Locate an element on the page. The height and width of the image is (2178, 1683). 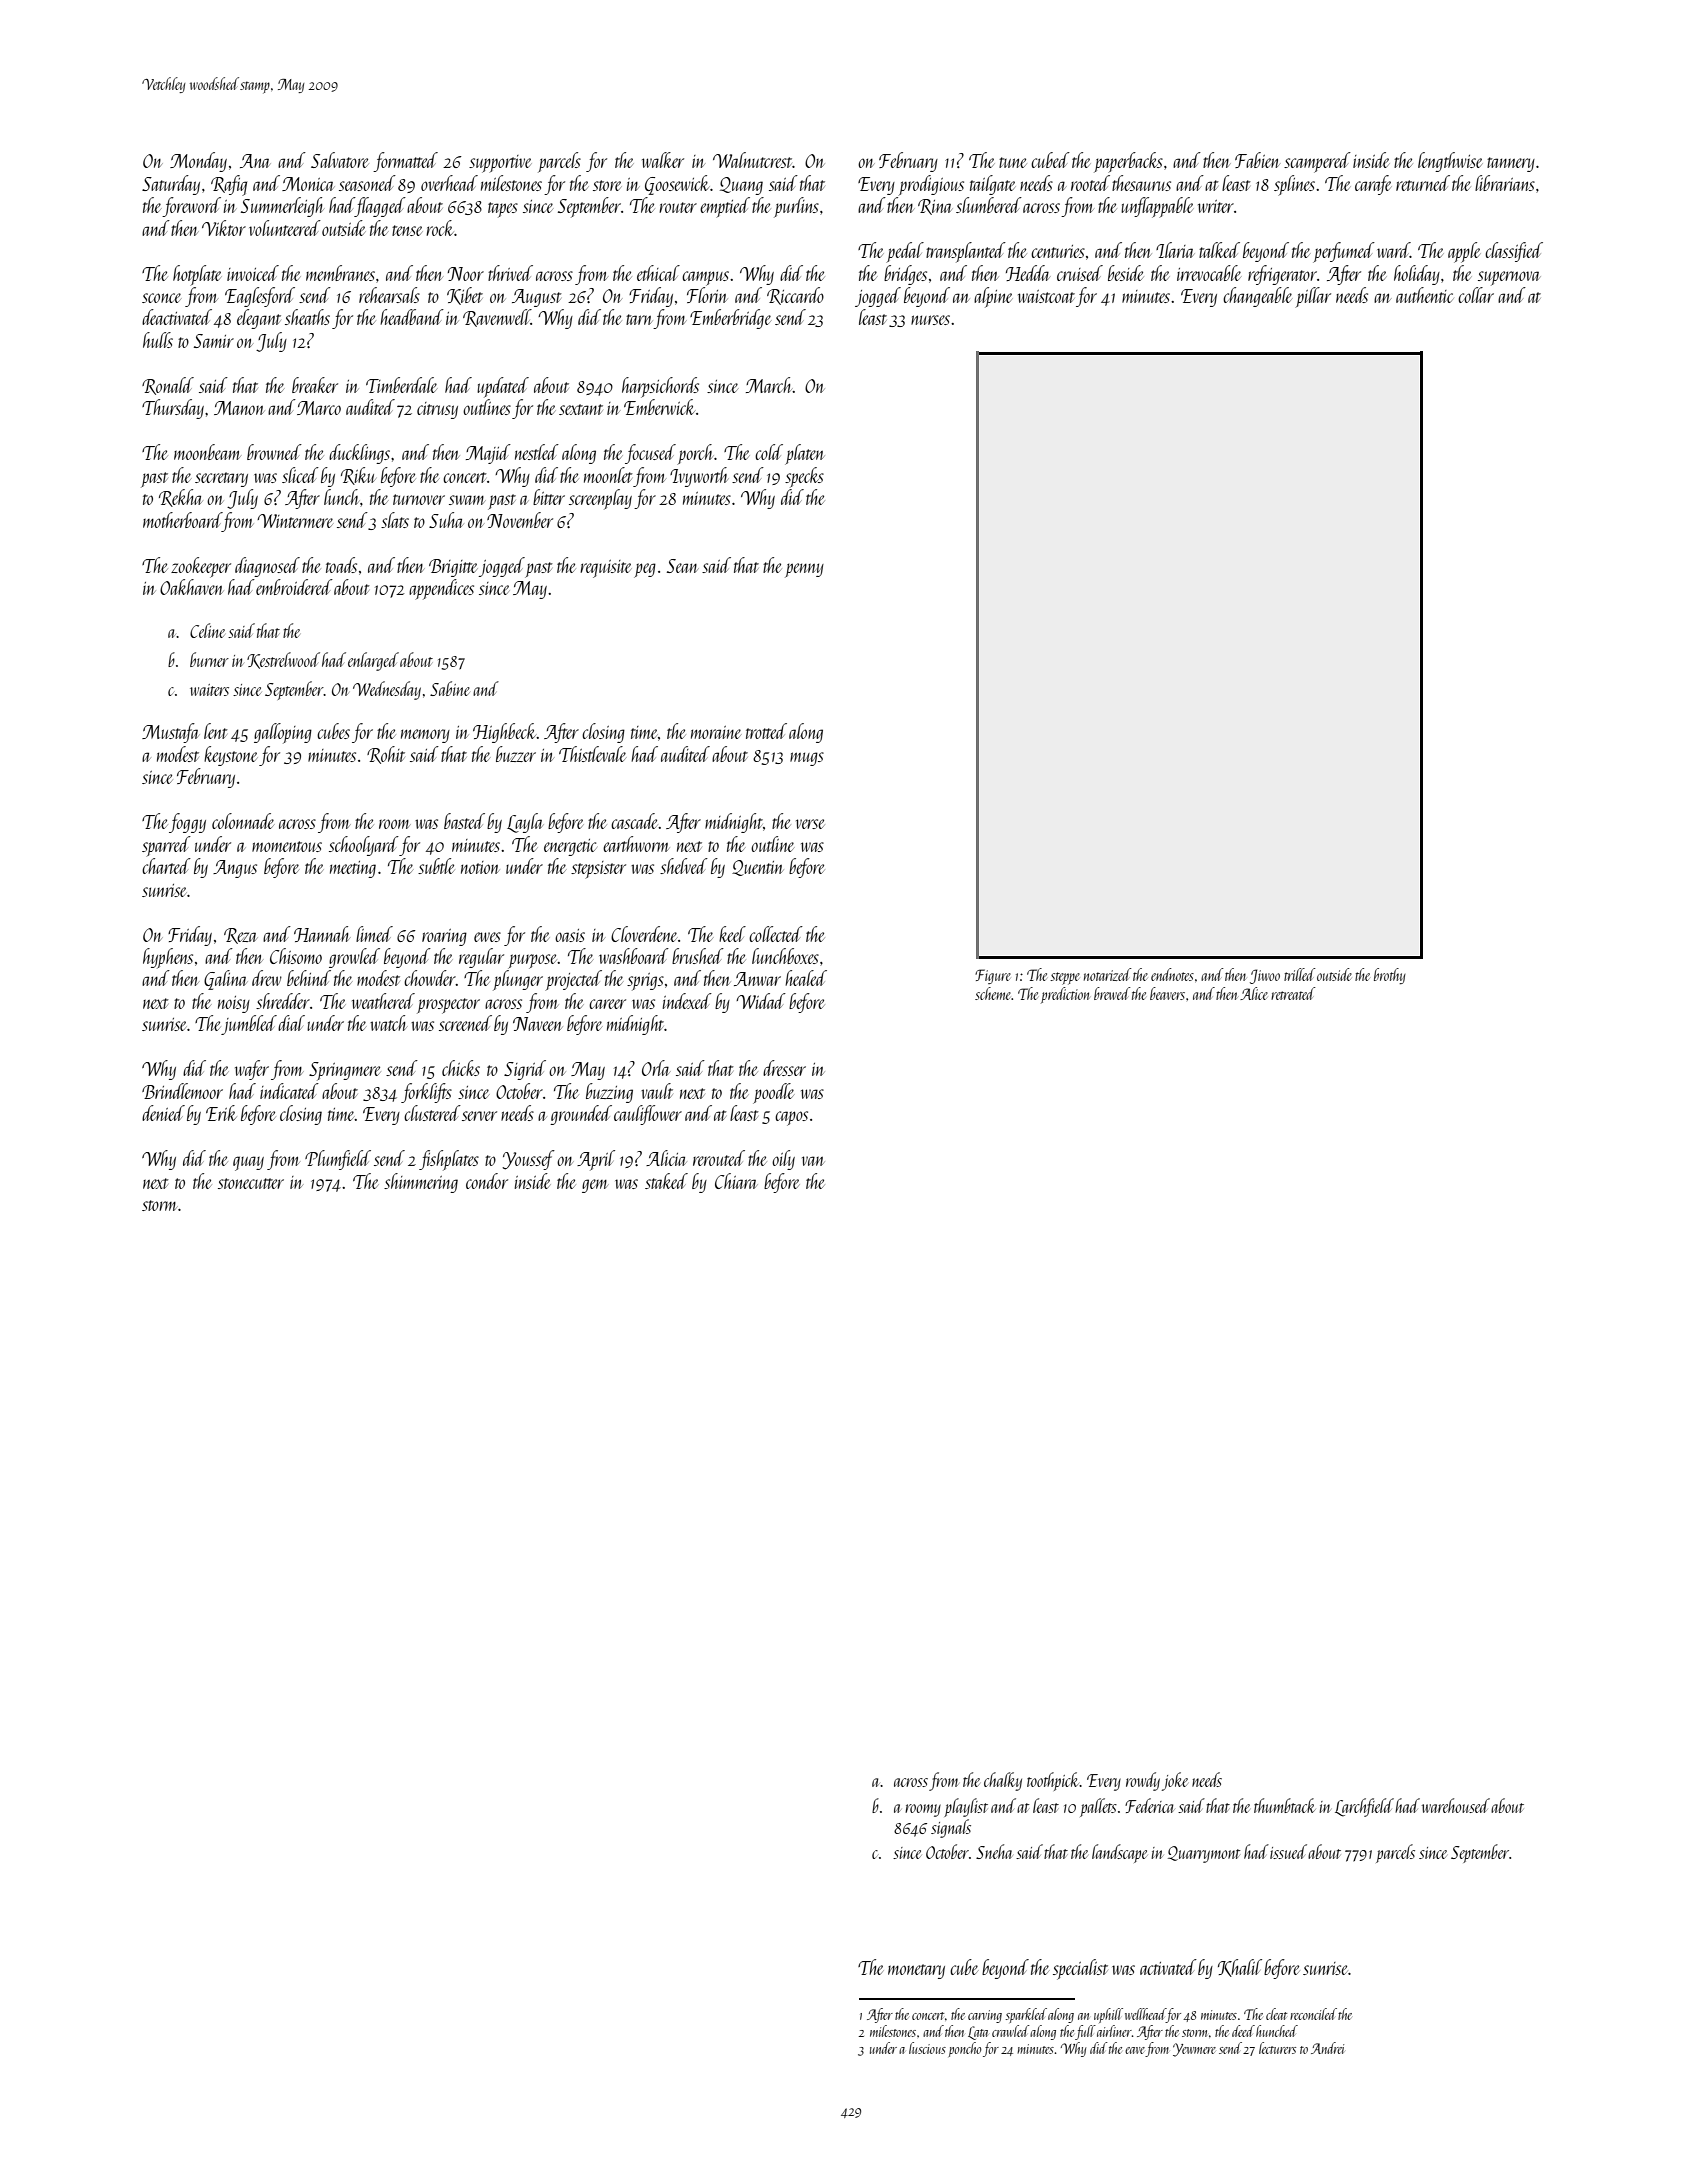
warehoused is located at coordinates (1456, 1805).
